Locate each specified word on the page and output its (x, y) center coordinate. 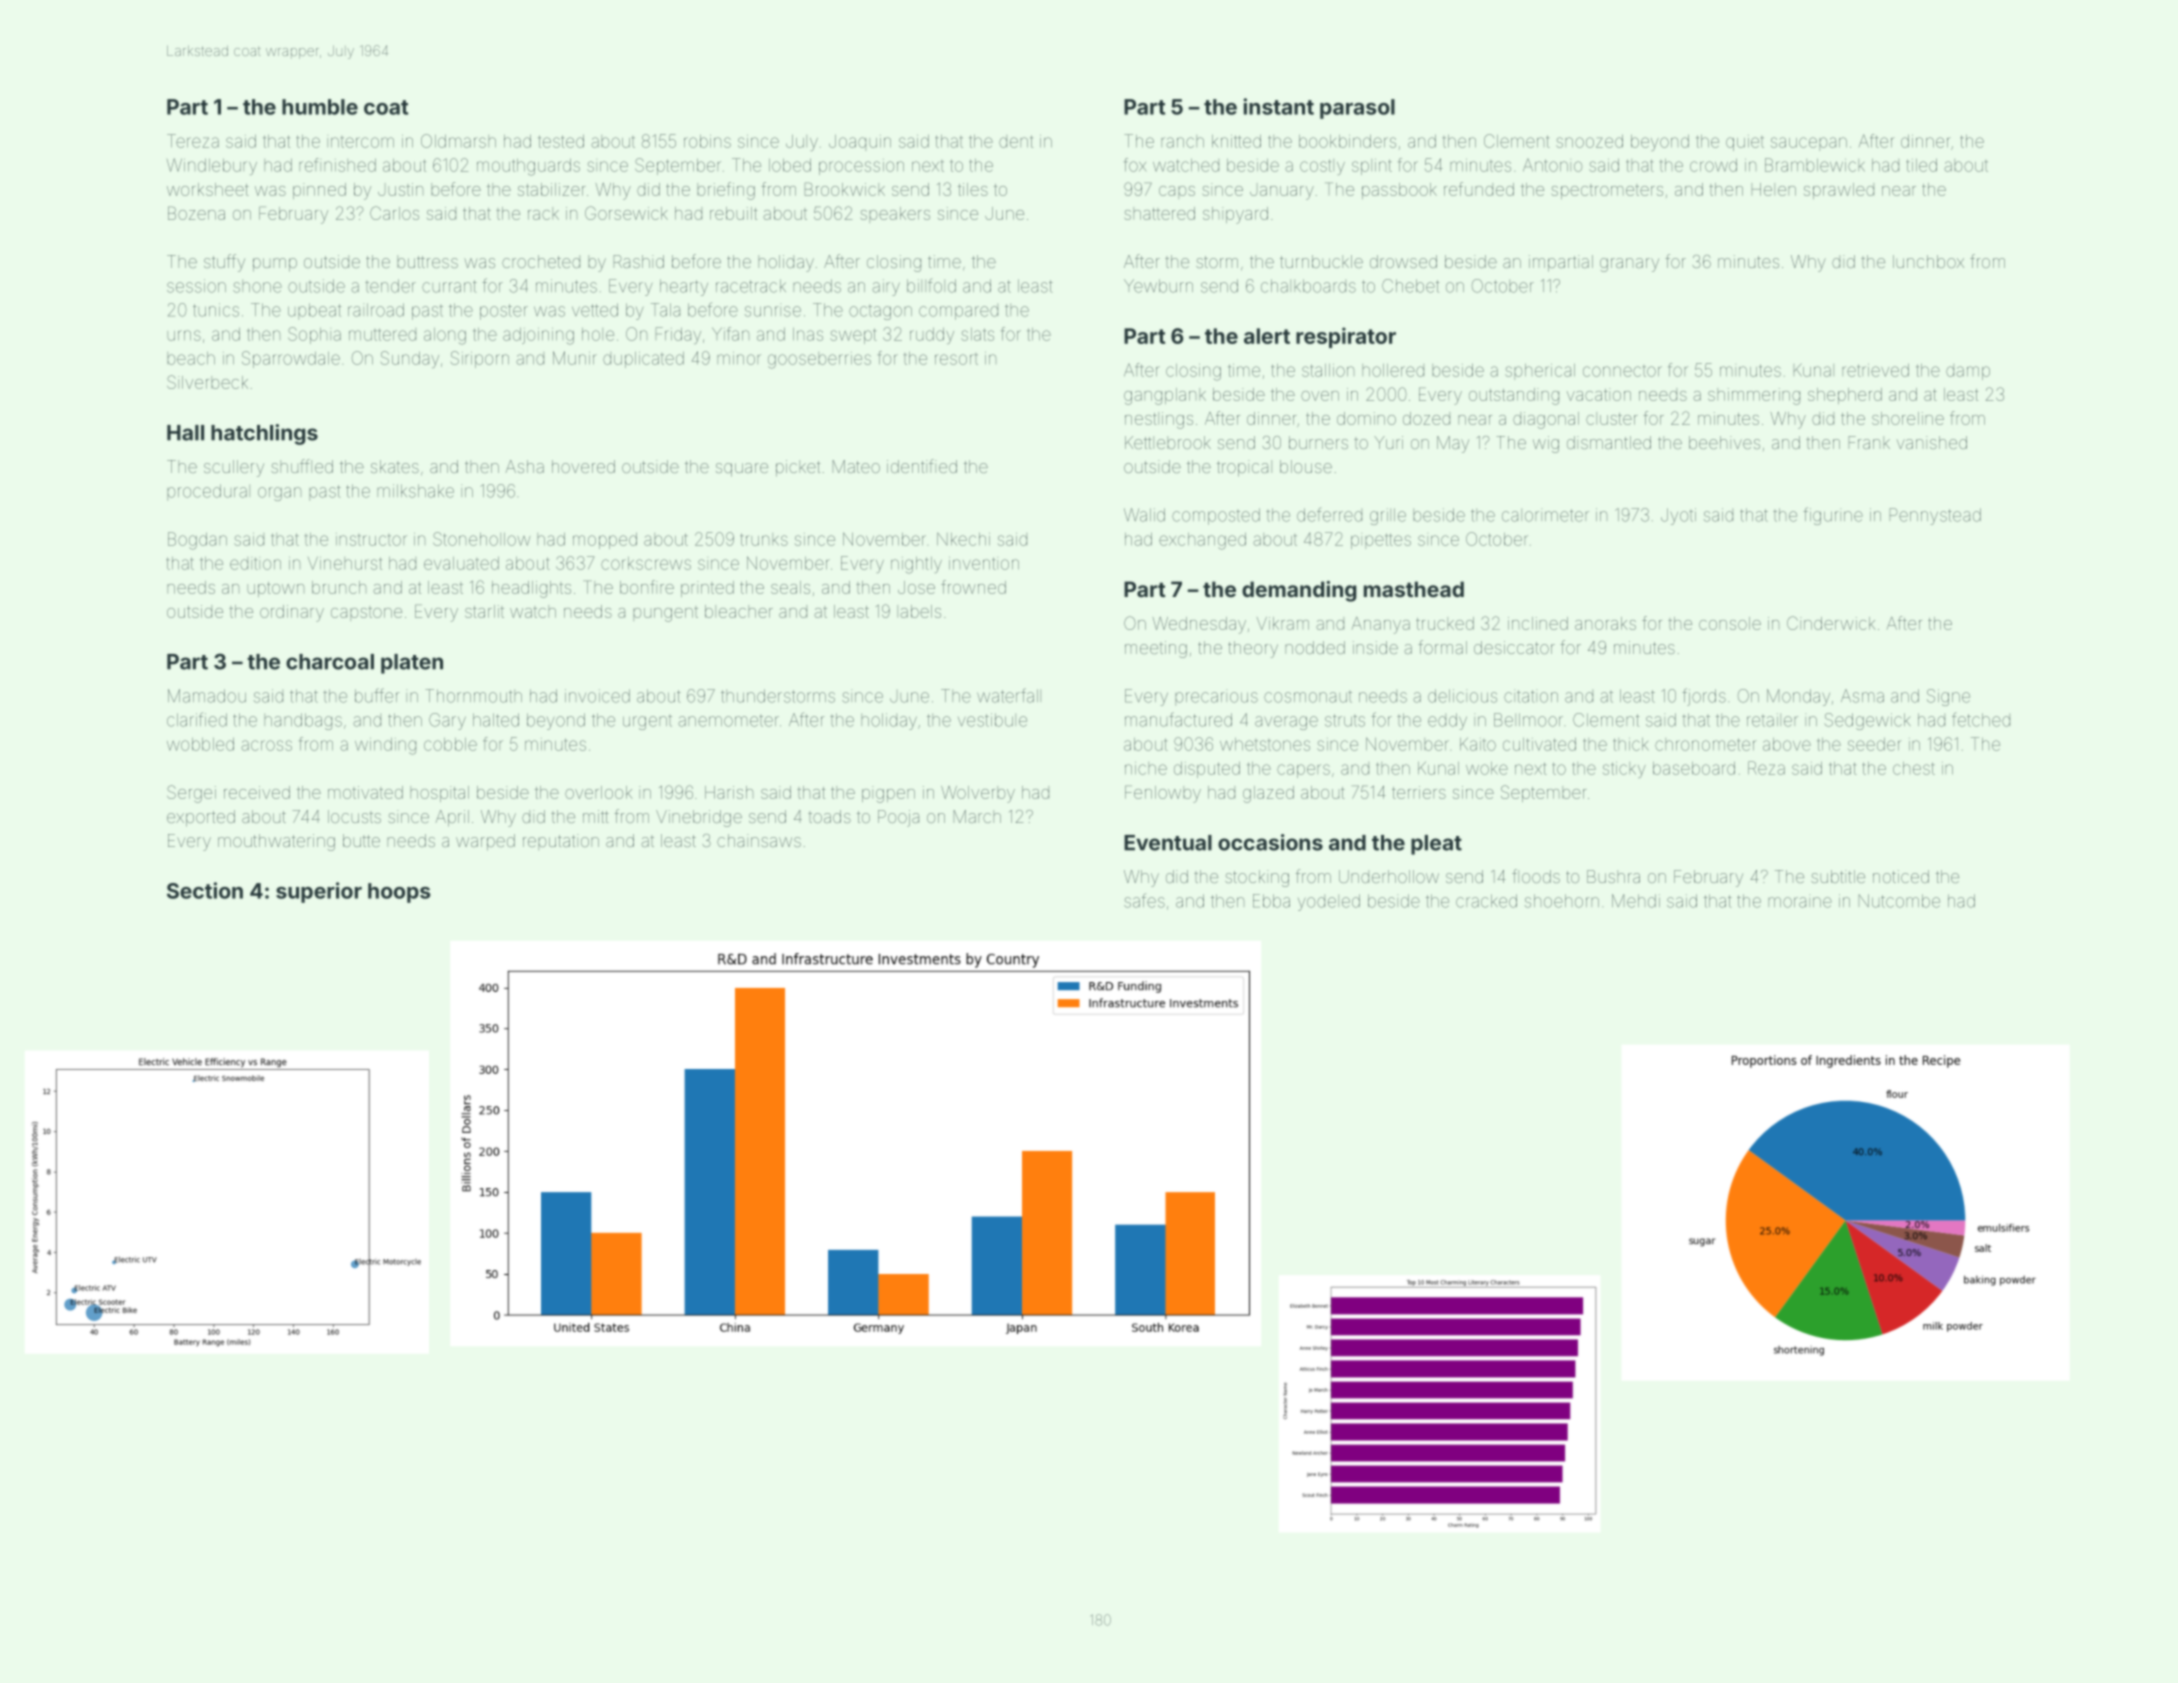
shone (257, 286)
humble (320, 107)
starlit (484, 611)
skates (395, 466)
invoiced (597, 696)
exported (201, 818)
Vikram (1283, 623)
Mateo (856, 466)
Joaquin (860, 143)
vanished (1932, 442)
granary (1629, 265)
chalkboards (1308, 286)
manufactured (1178, 719)
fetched (1981, 719)
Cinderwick (1831, 623)
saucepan (1809, 144)
